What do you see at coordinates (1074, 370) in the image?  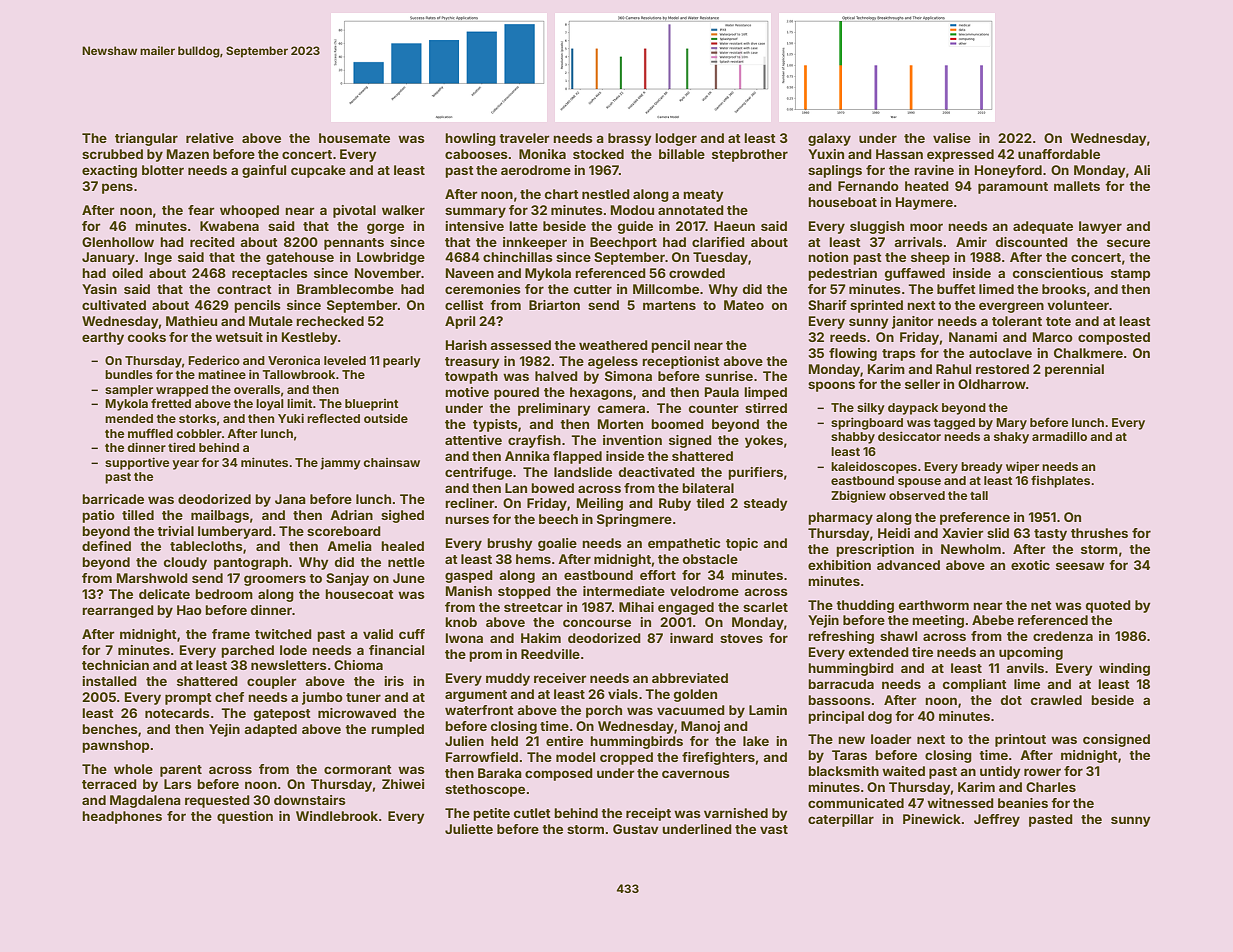 I see `perennial` at bounding box center [1074, 370].
